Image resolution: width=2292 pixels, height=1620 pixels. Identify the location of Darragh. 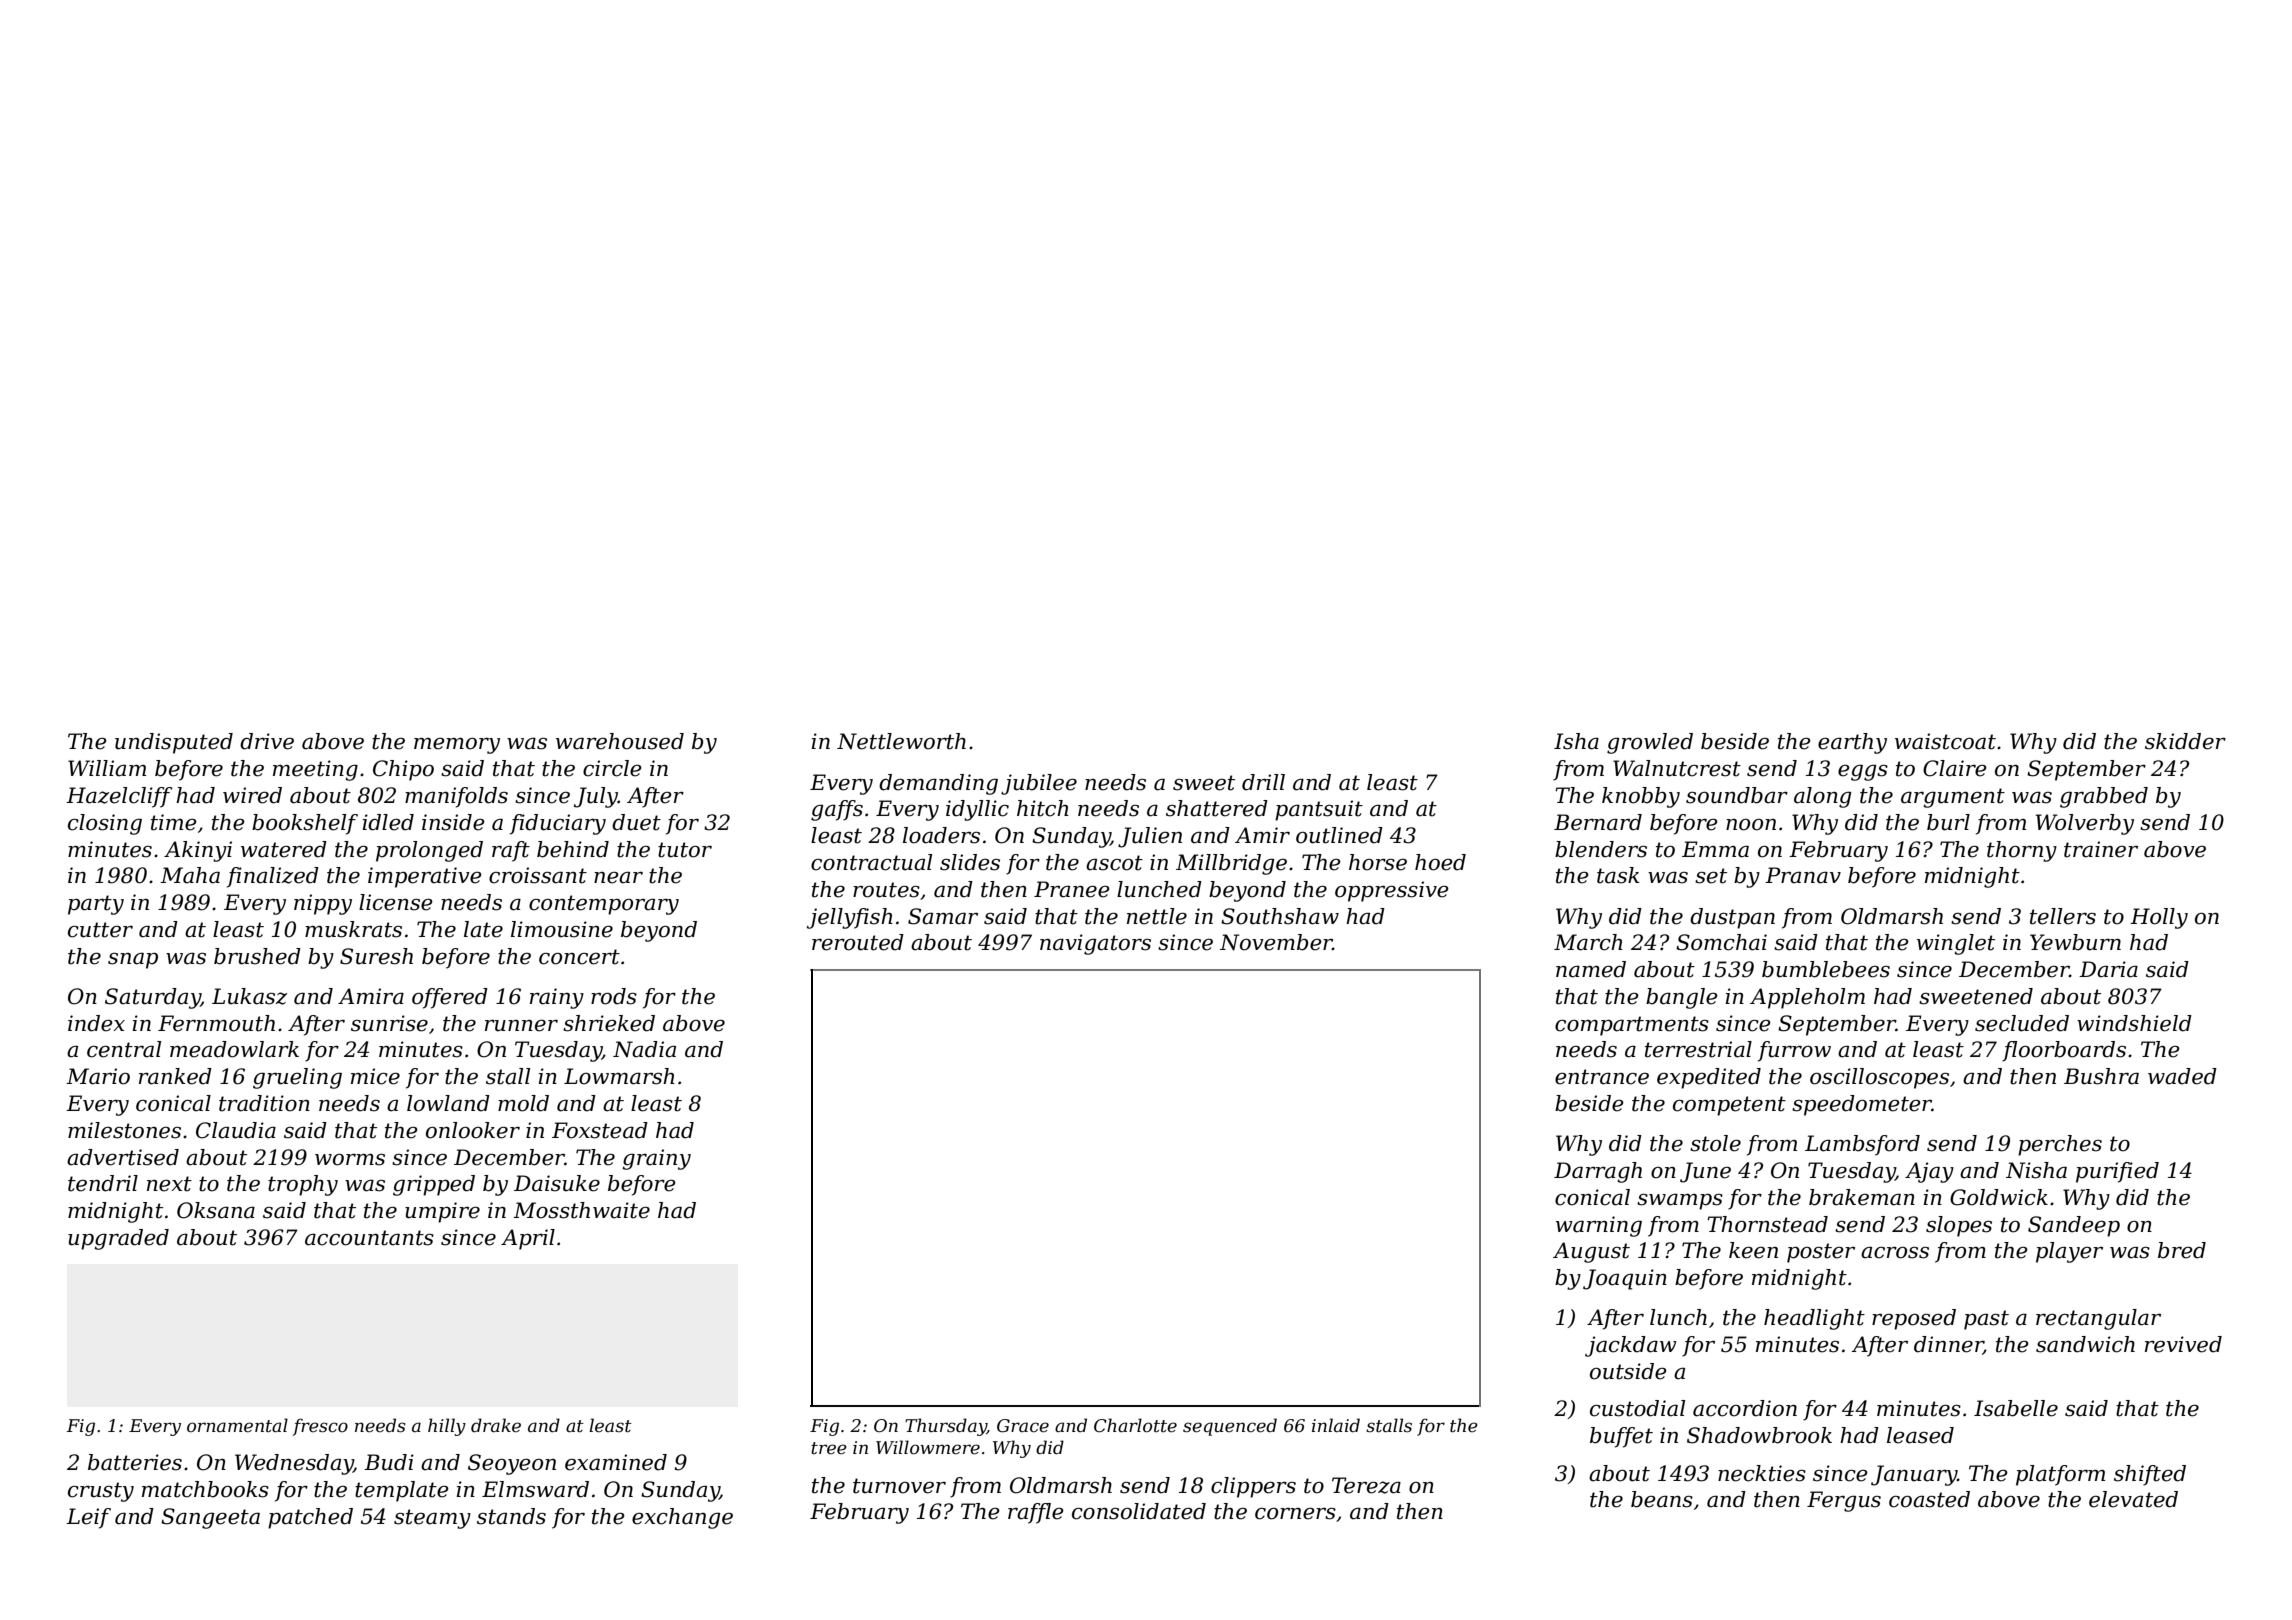
(1598, 1172).
